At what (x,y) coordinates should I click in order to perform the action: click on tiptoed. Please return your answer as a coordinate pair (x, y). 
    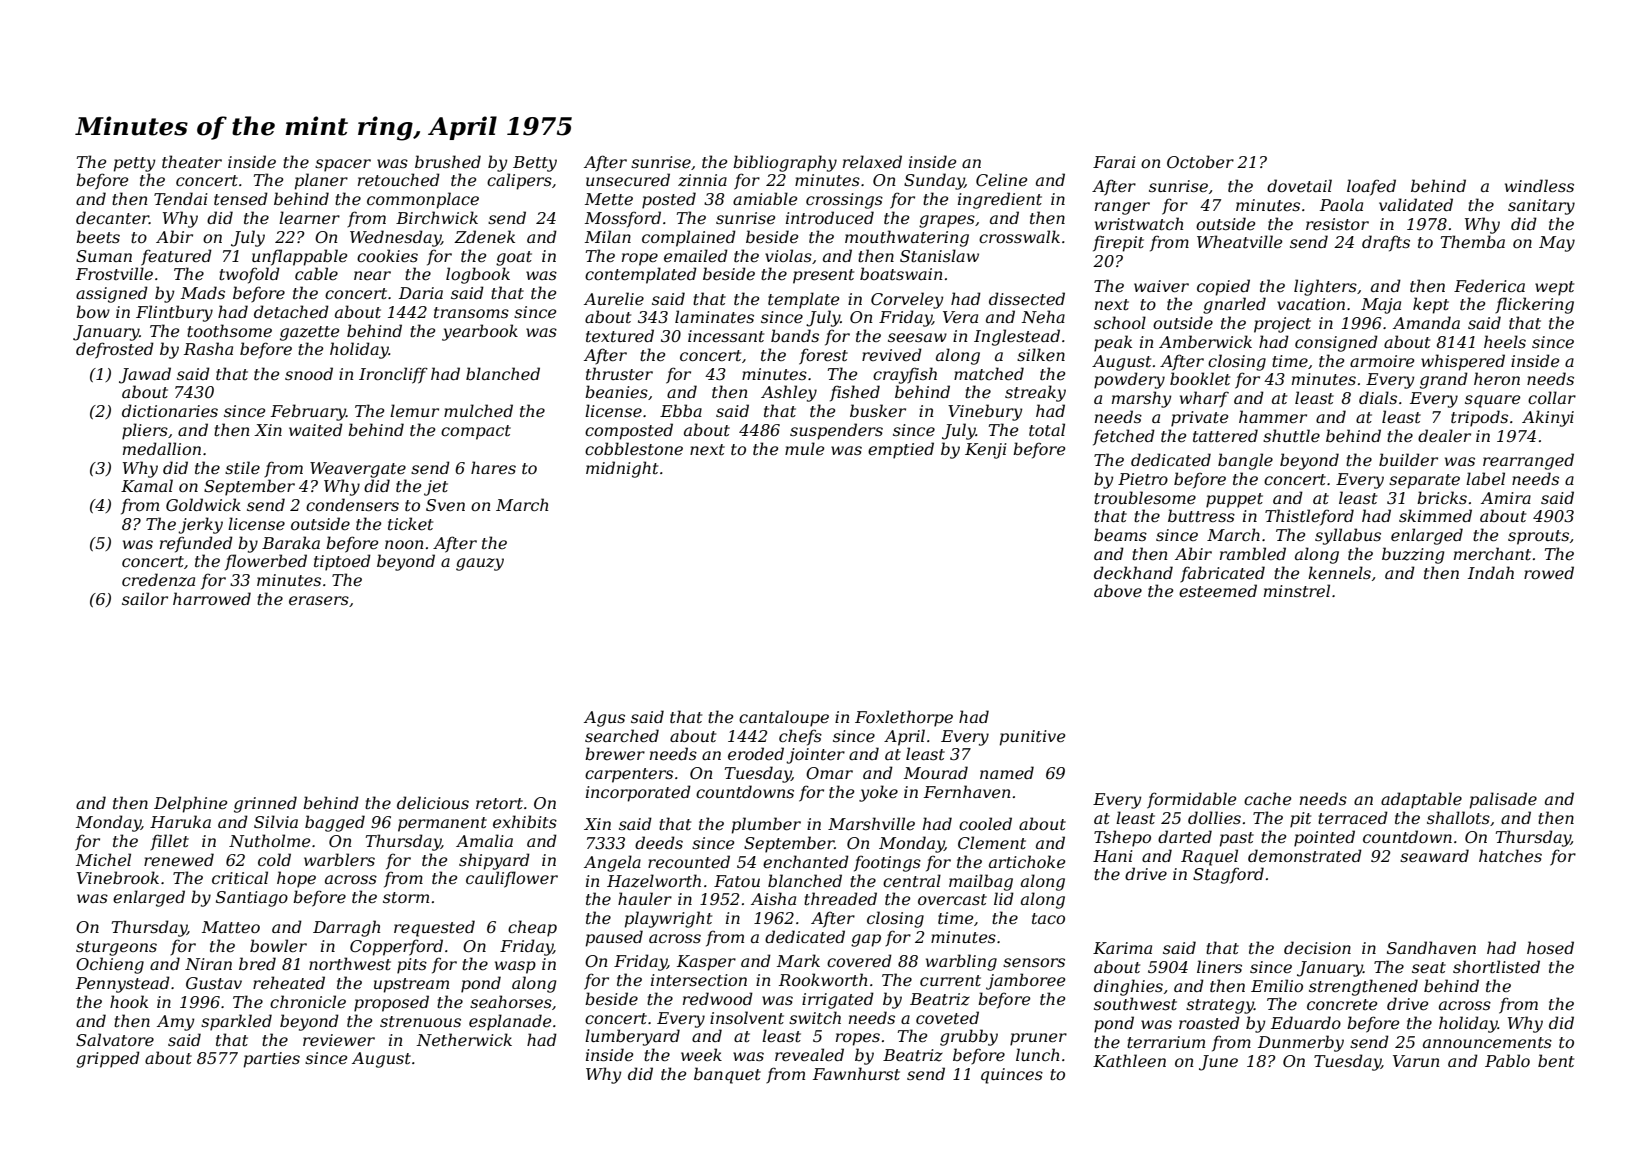
    Looking at the image, I should click on (342, 562).
